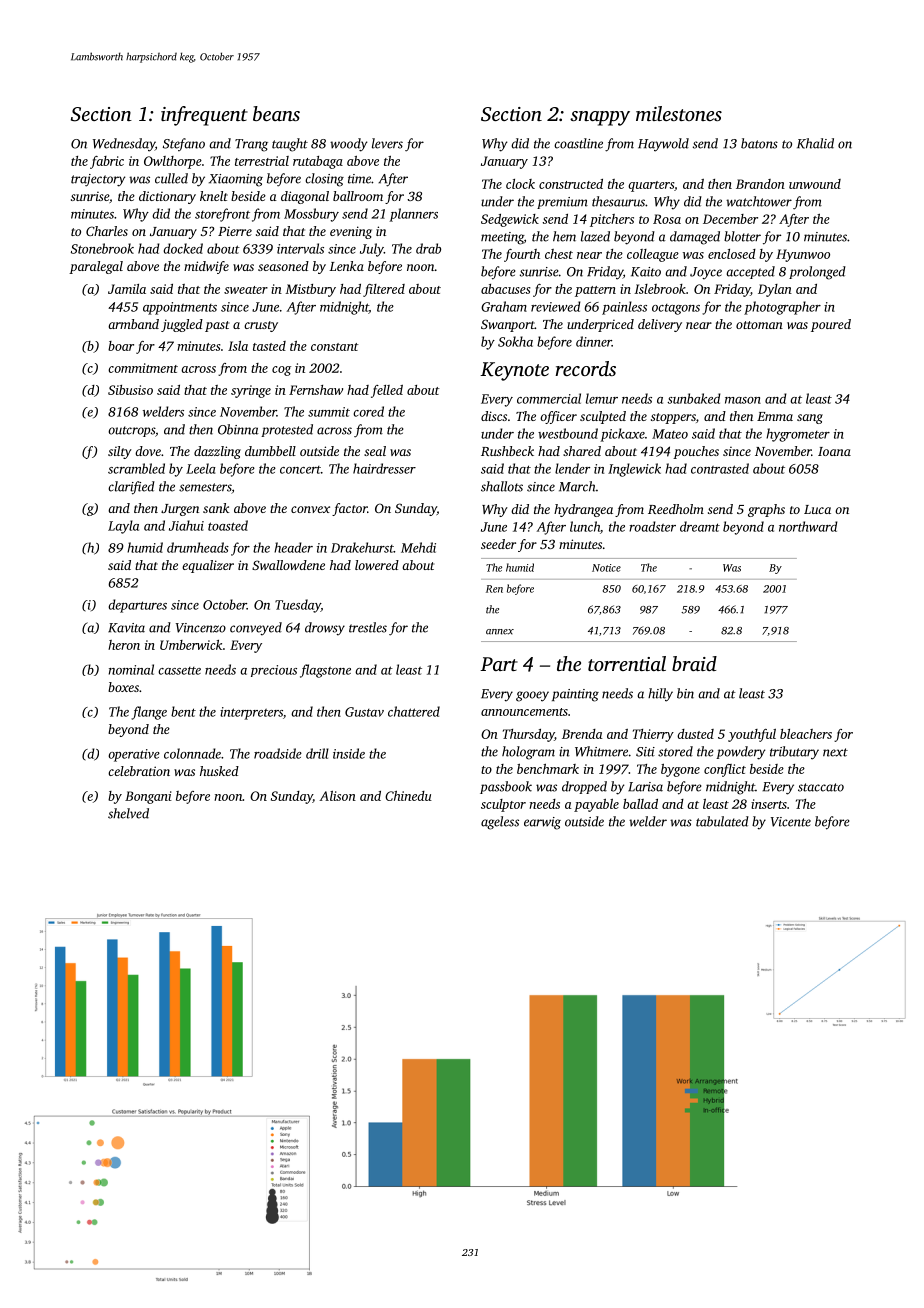 This image has height=1308, width=924. I want to click on precious, so click(274, 671).
